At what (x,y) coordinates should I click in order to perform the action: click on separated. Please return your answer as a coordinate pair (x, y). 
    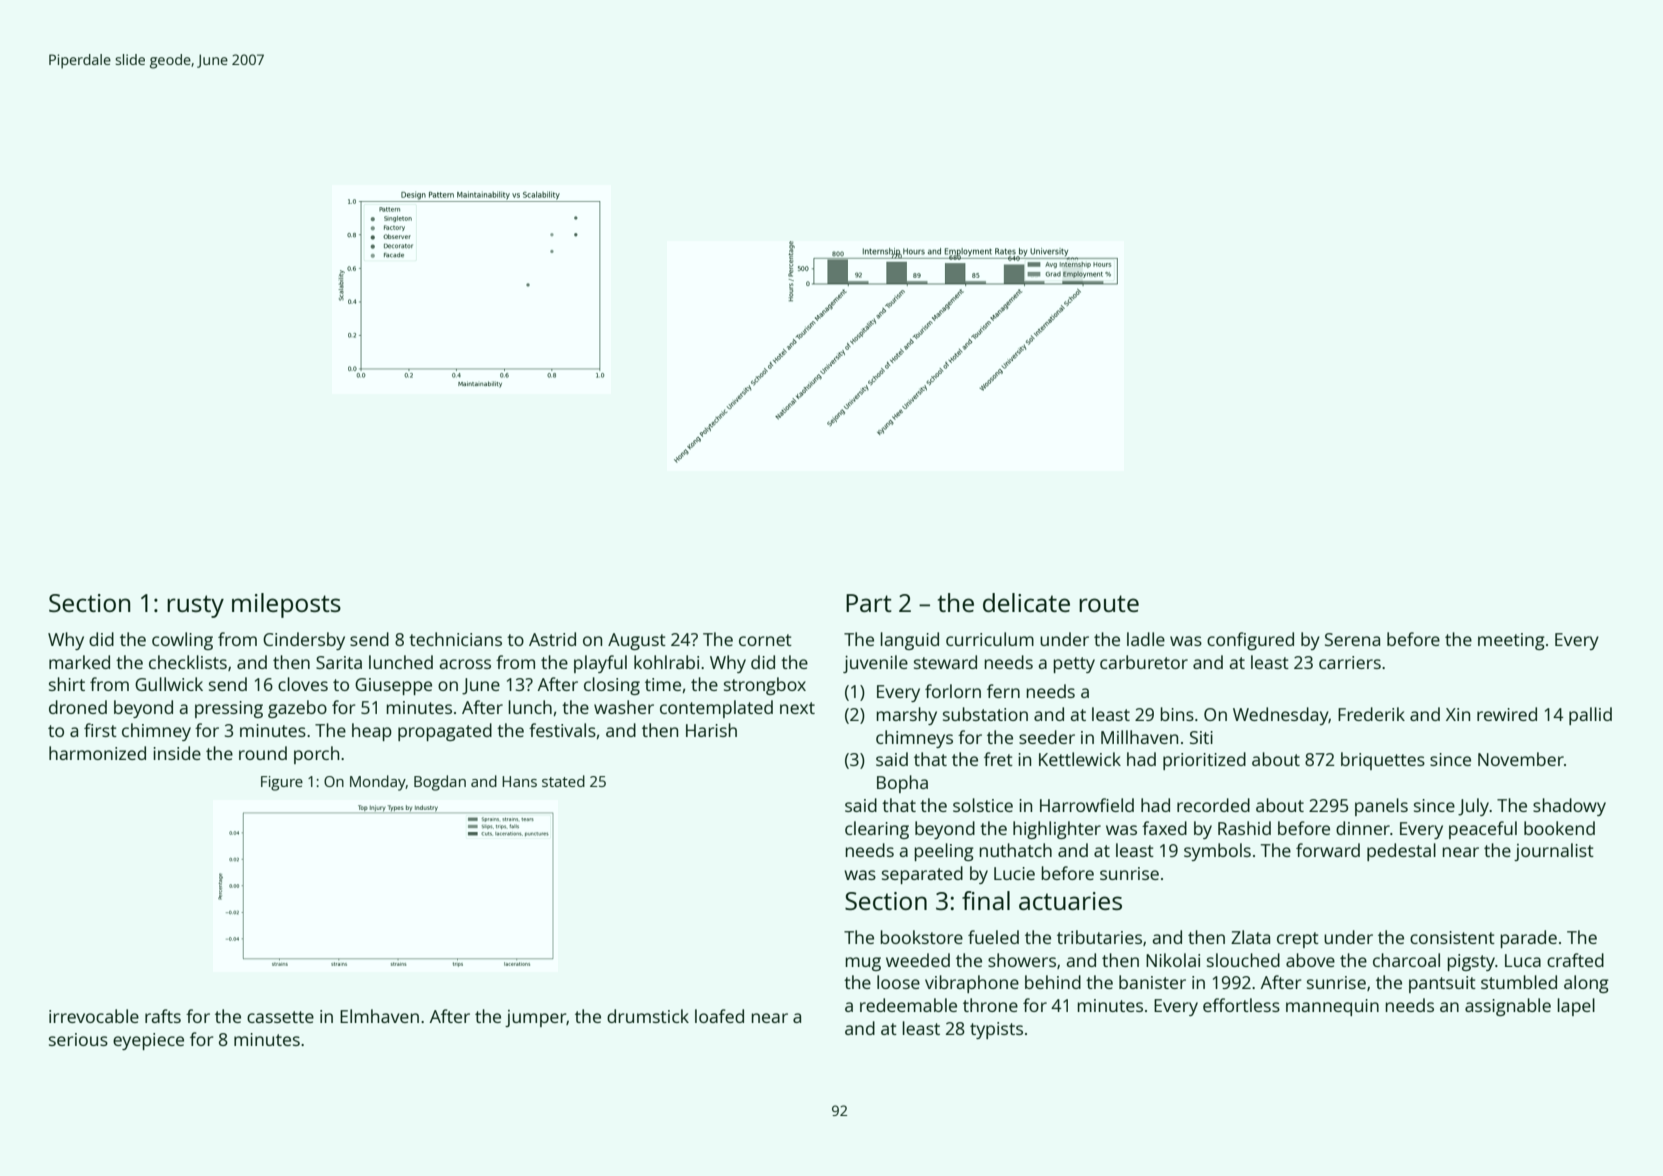
    Looking at the image, I should click on (922, 875).
